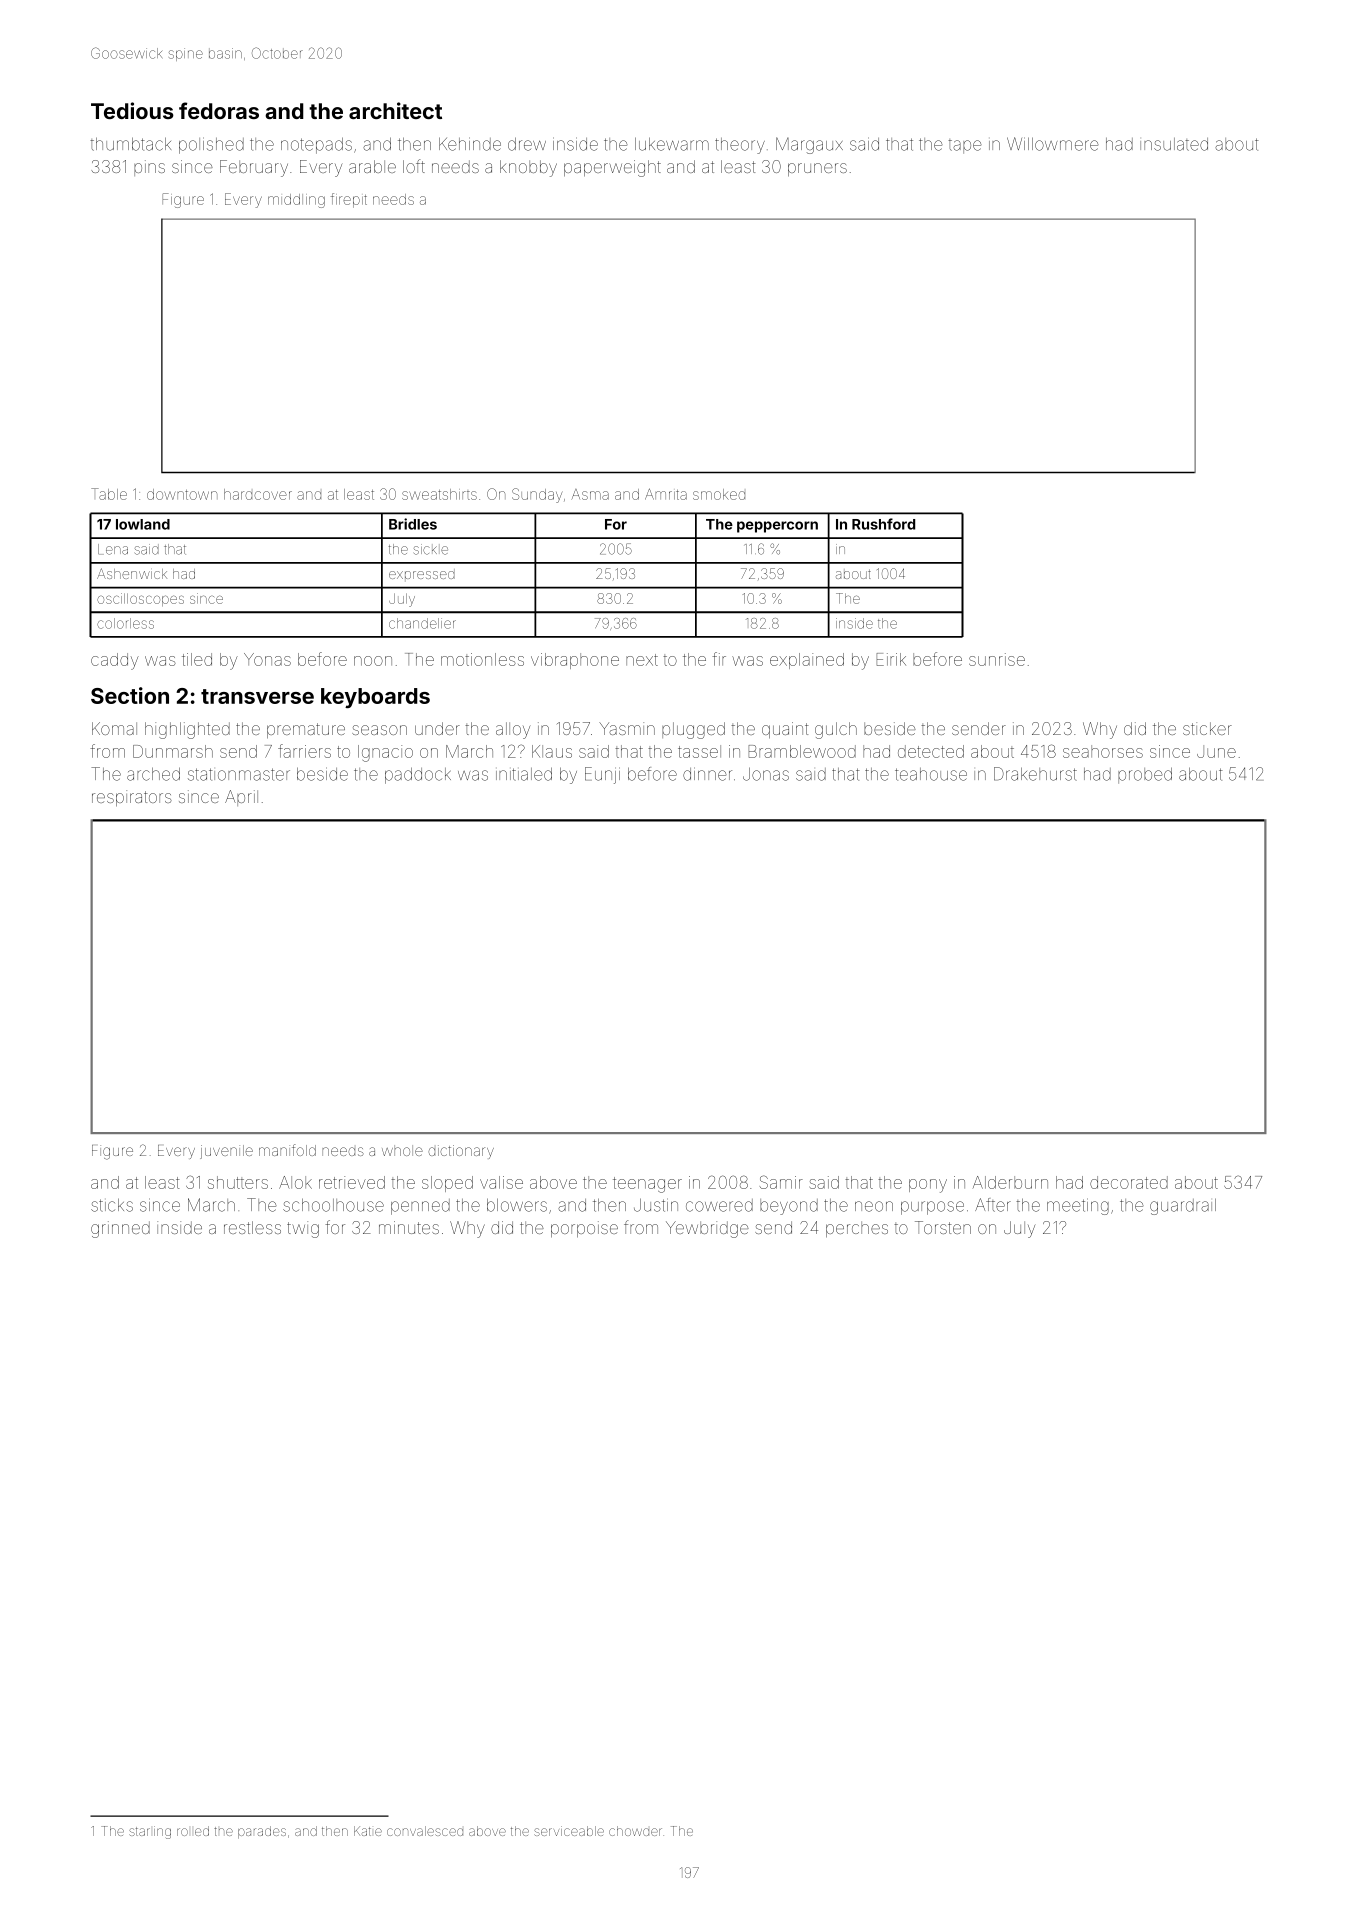 The image size is (1357, 1920). What do you see at coordinates (524, 774) in the screenshot?
I see `initialed` at bounding box center [524, 774].
